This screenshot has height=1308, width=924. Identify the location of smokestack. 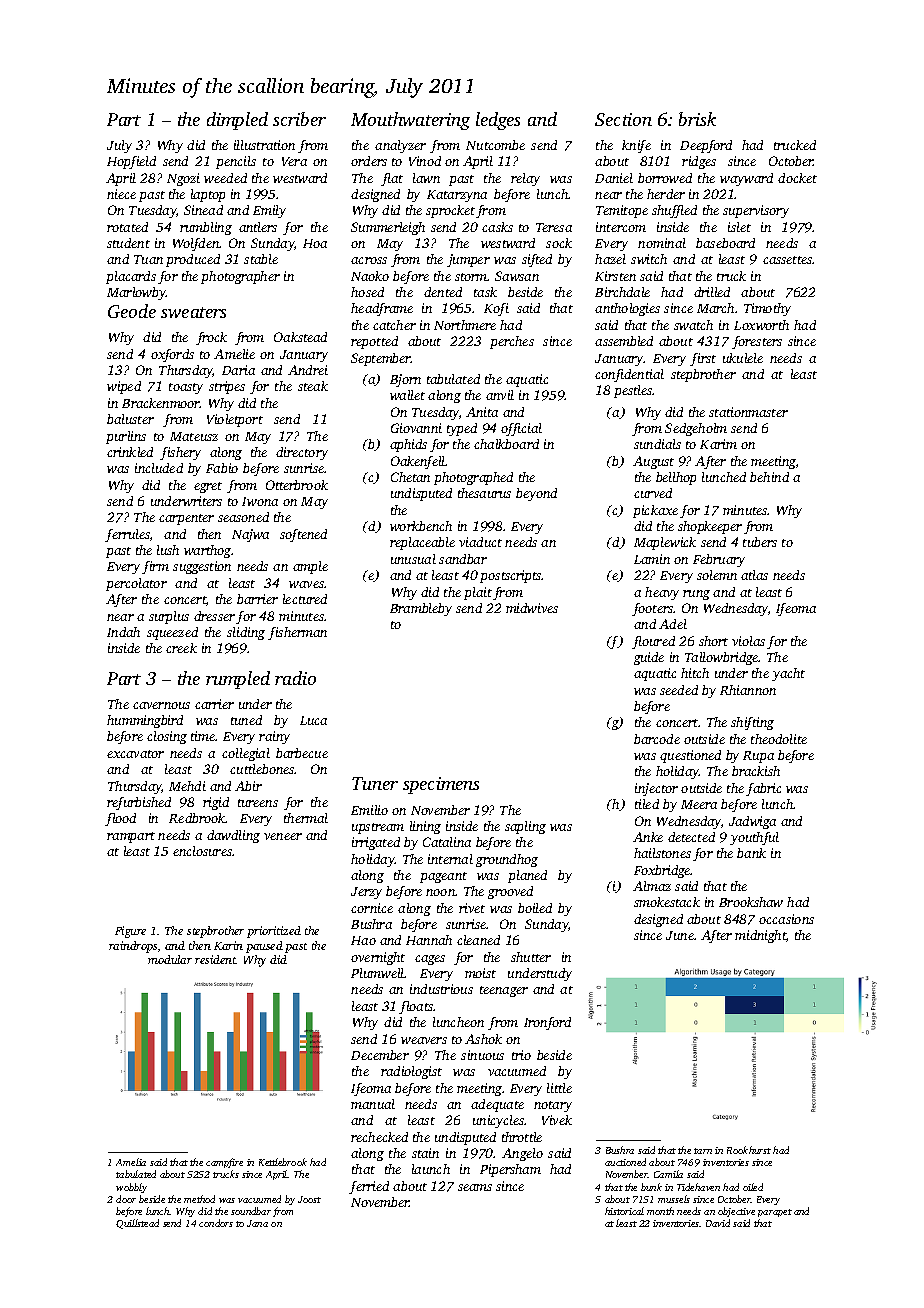
(667, 902).
